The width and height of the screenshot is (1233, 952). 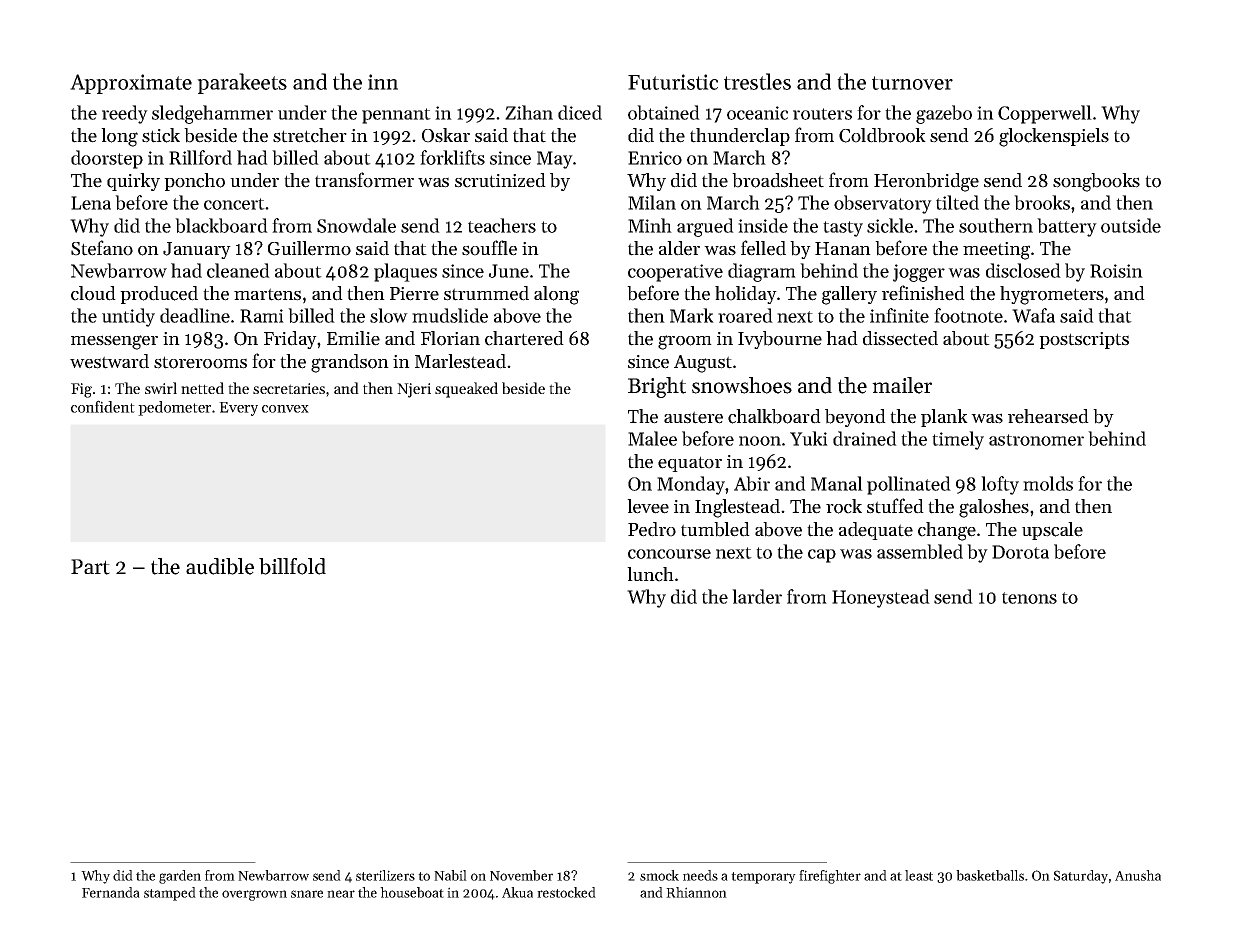 I want to click on Approximate, so click(x=131, y=84).
